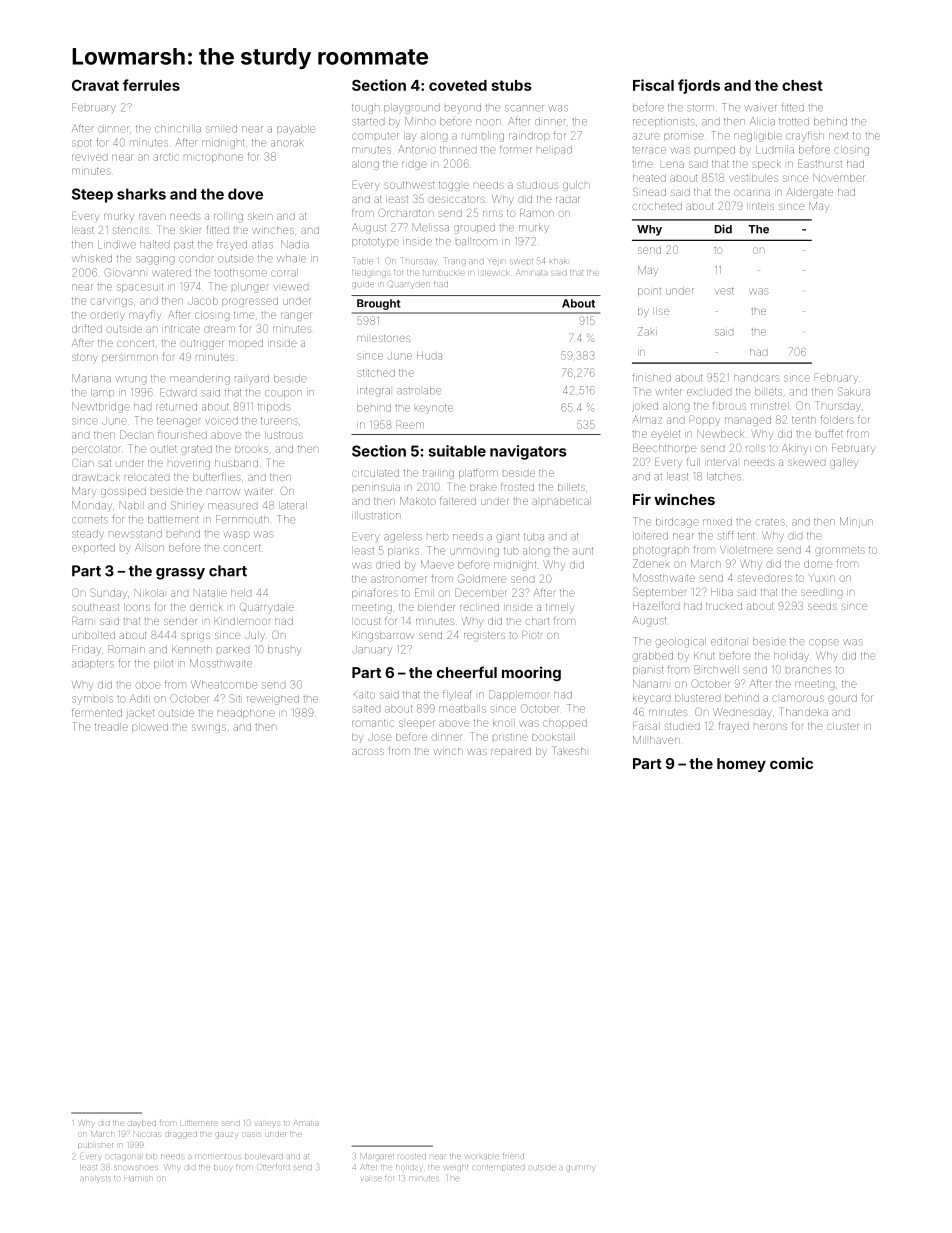  Describe the element at coordinates (209, 728) in the screenshot. I see `swings` at that location.
